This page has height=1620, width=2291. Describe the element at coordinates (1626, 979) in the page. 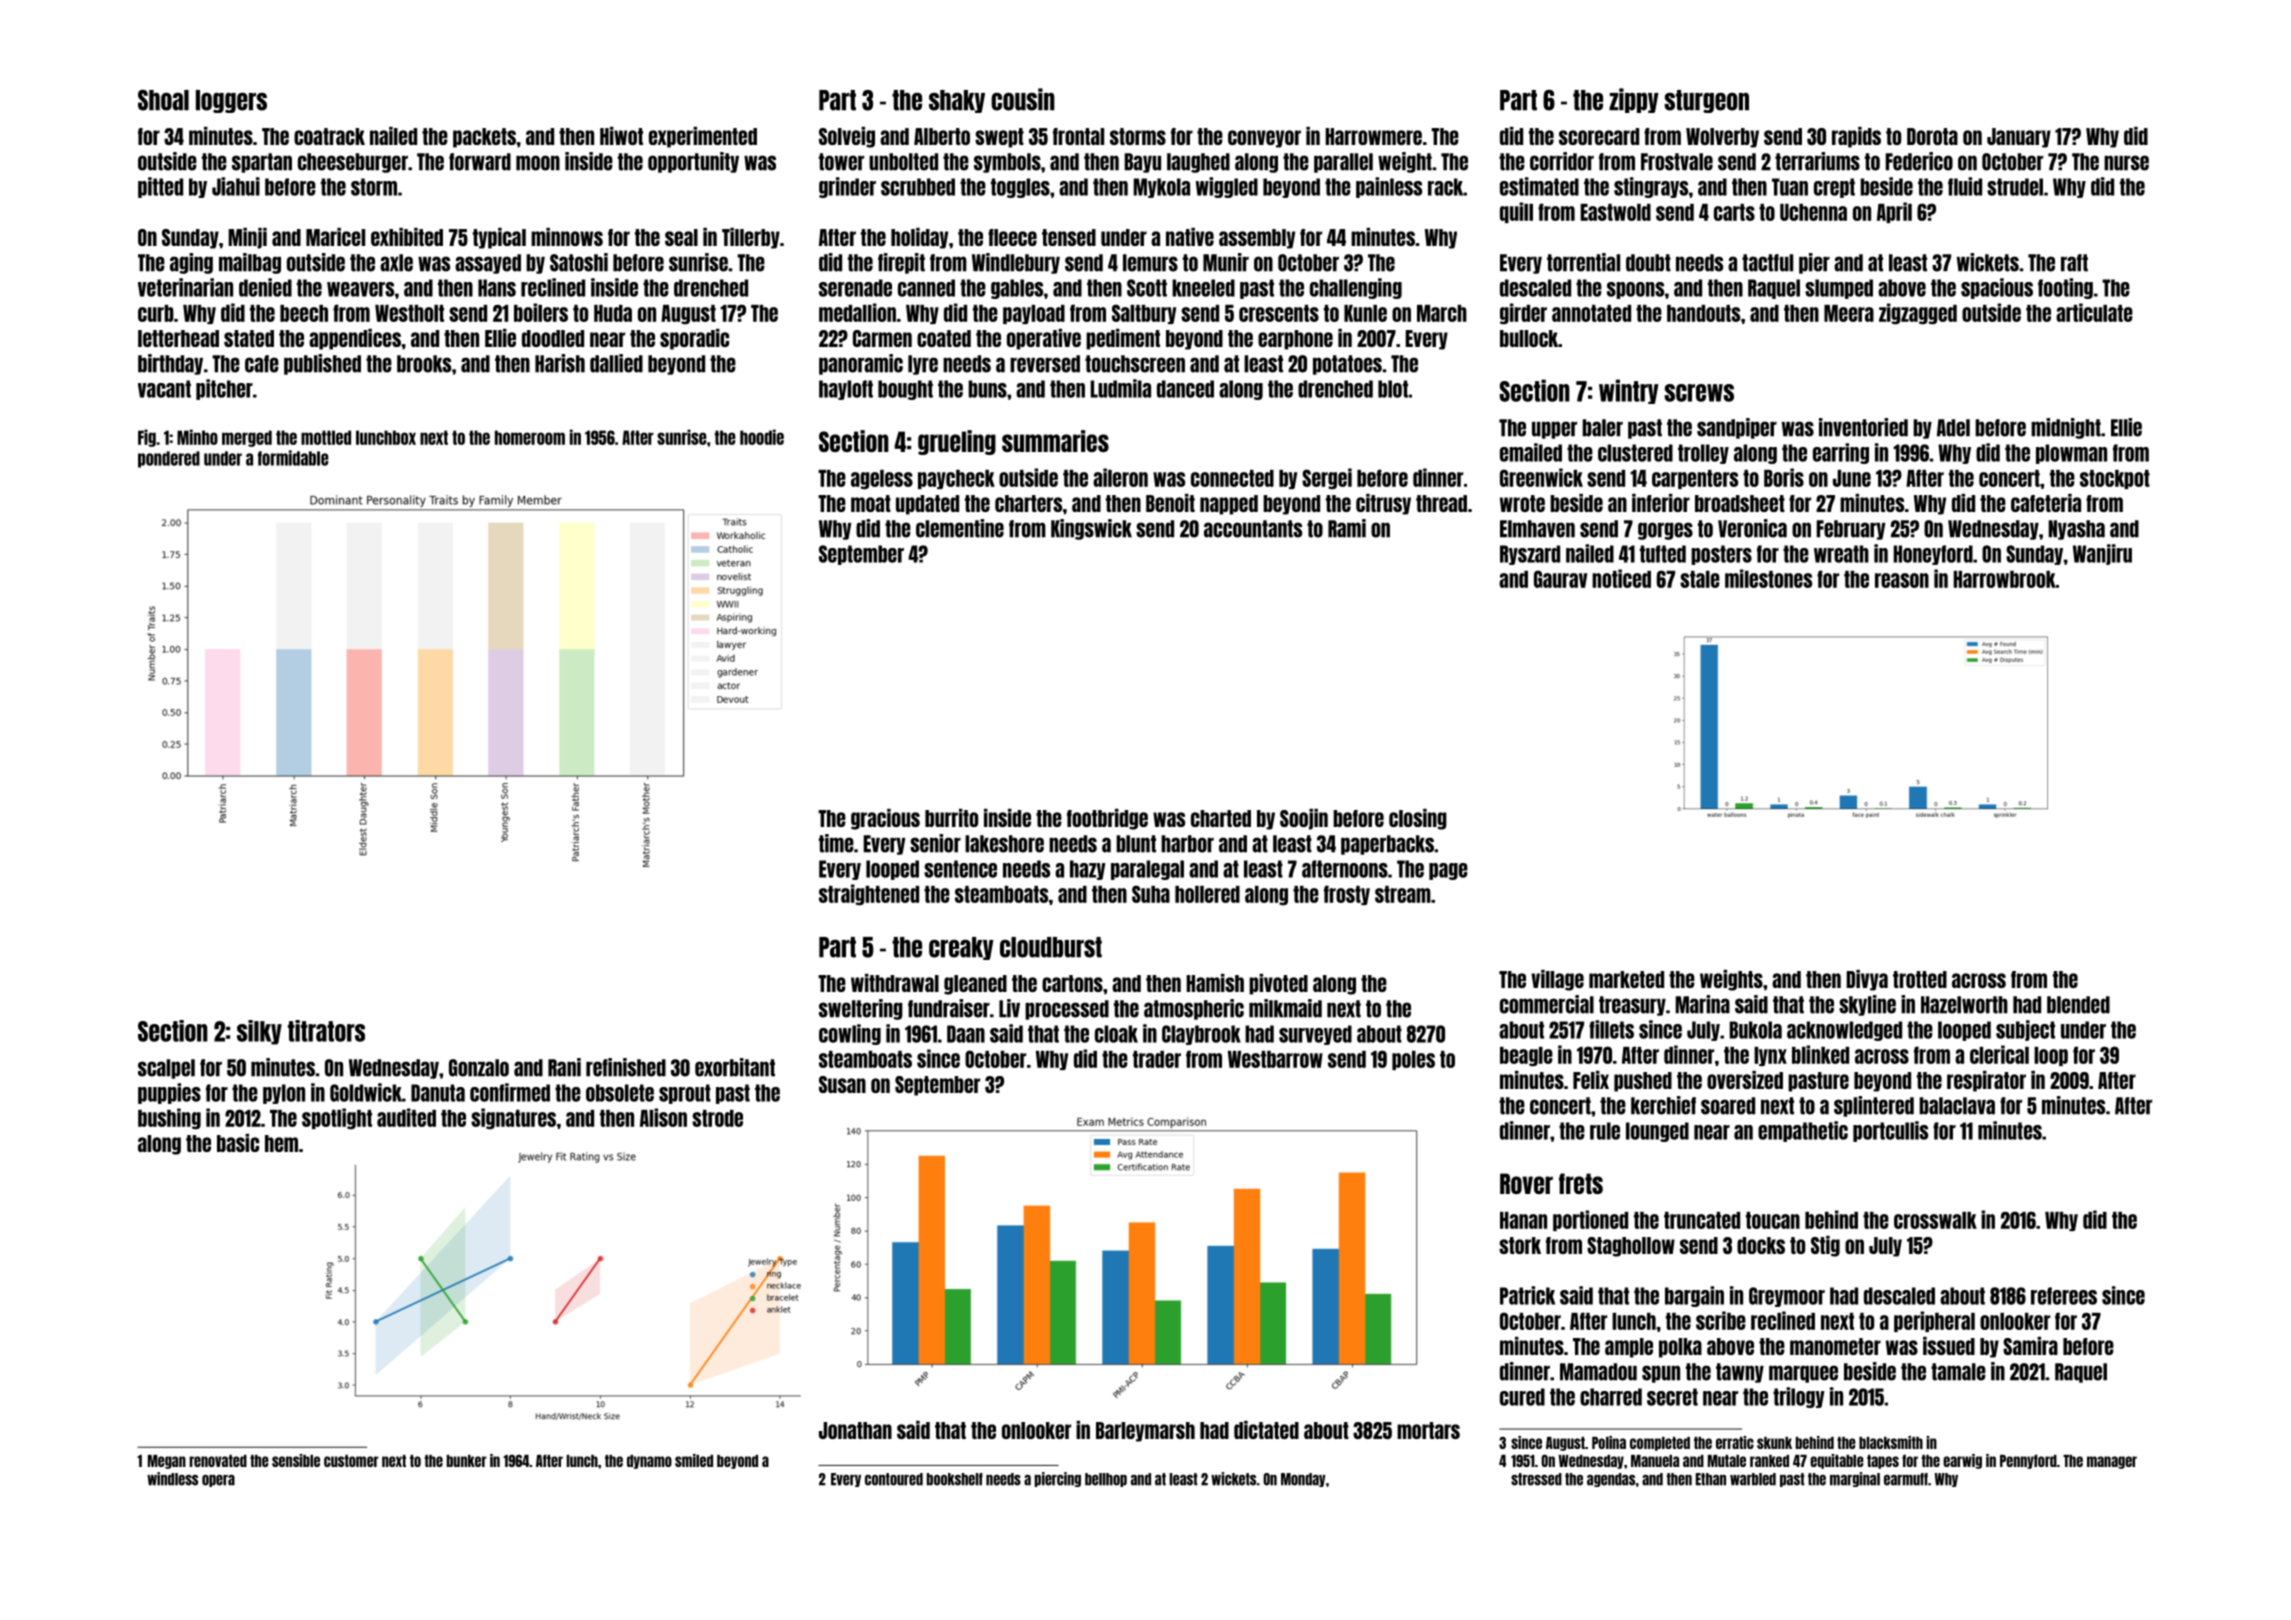

I see `marketed` at that location.
